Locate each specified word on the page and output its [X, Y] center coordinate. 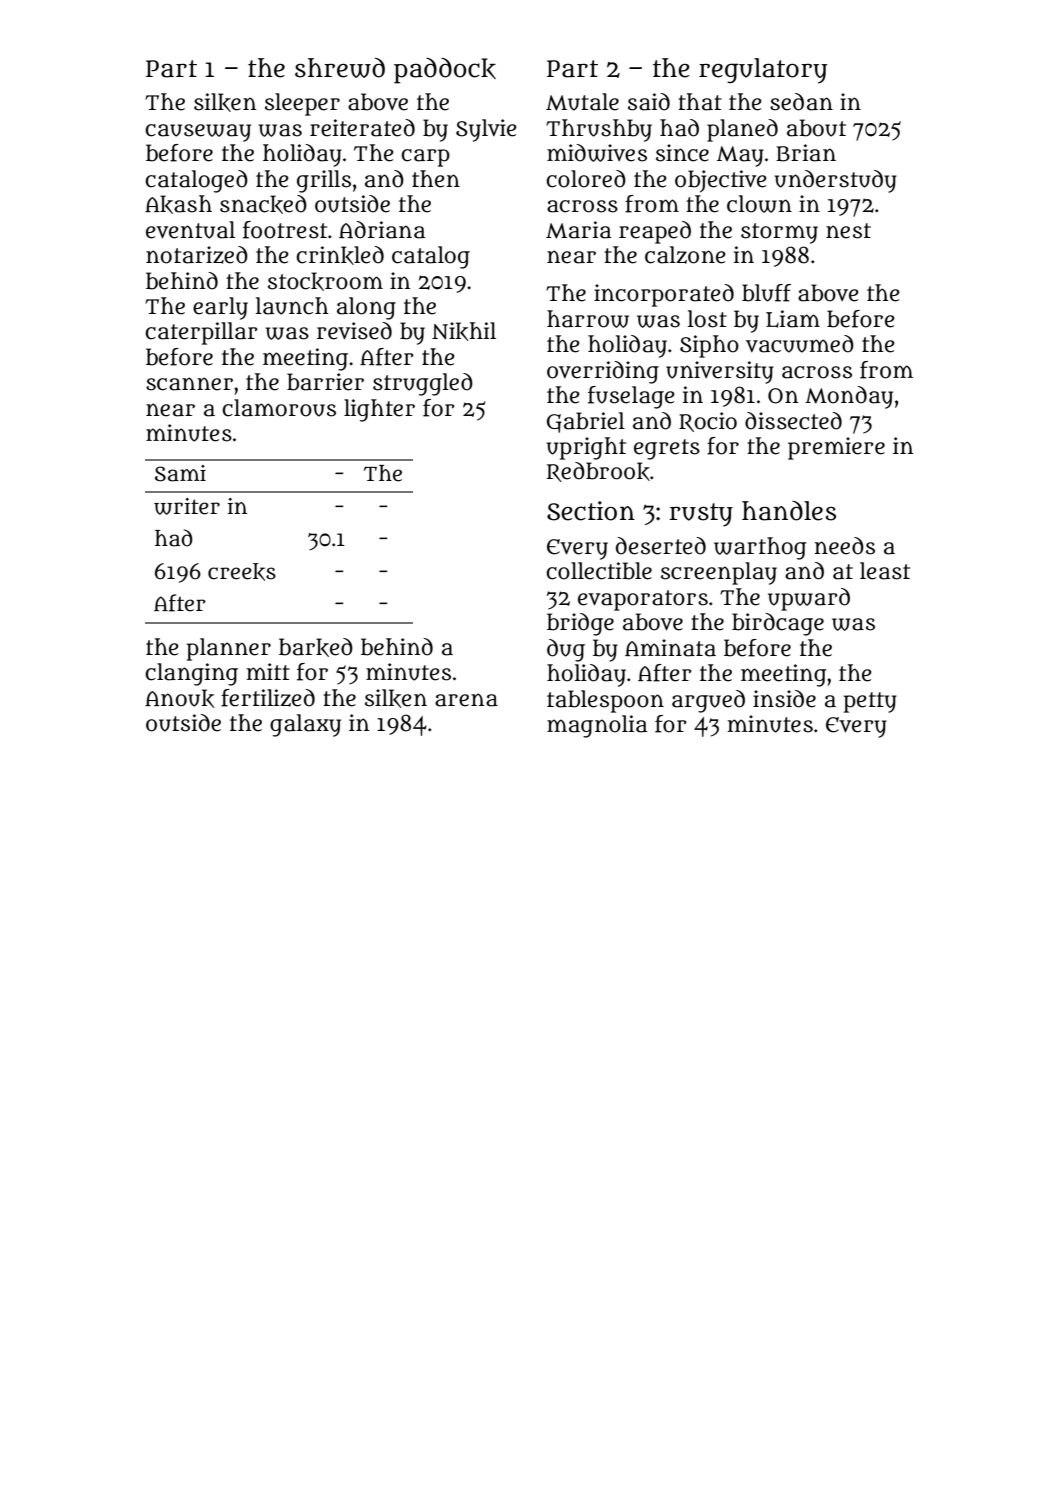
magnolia [597, 726]
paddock [445, 71]
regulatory [763, 71]
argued [708, 701]
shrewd [340, 68]
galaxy [305, 725]
